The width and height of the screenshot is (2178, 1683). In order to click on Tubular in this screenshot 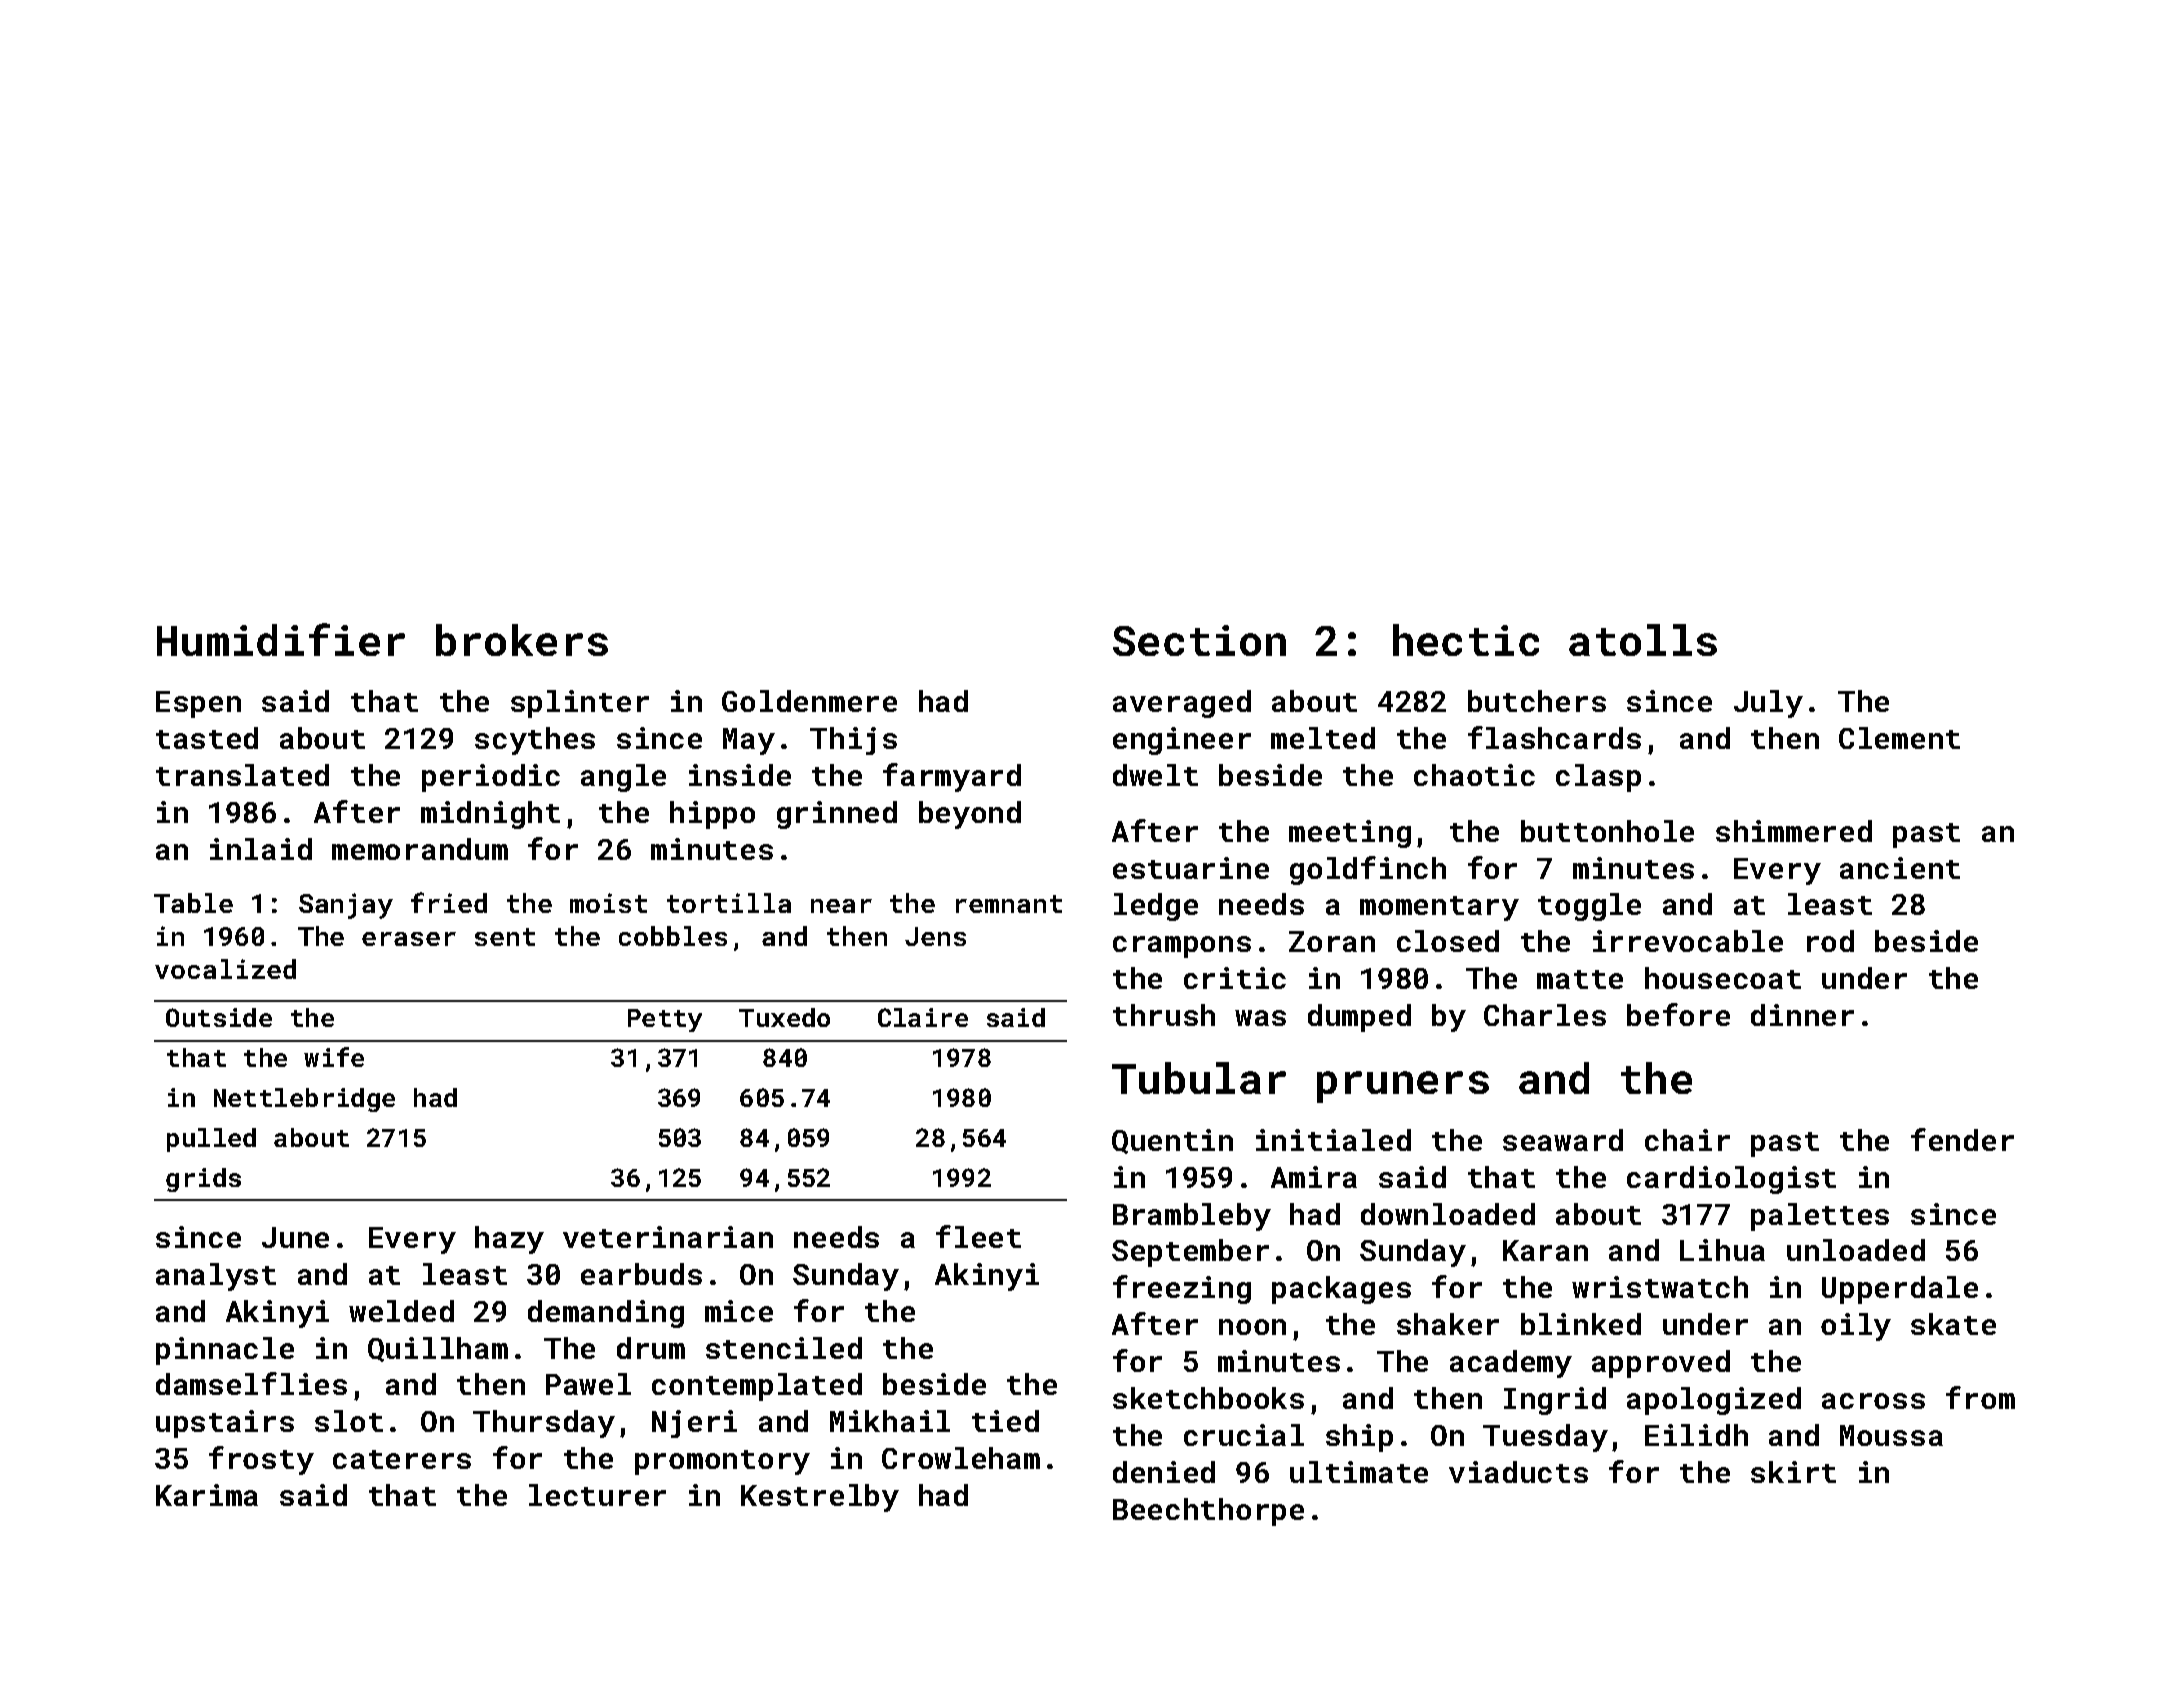, I will do `click(1199, 1078)`.
